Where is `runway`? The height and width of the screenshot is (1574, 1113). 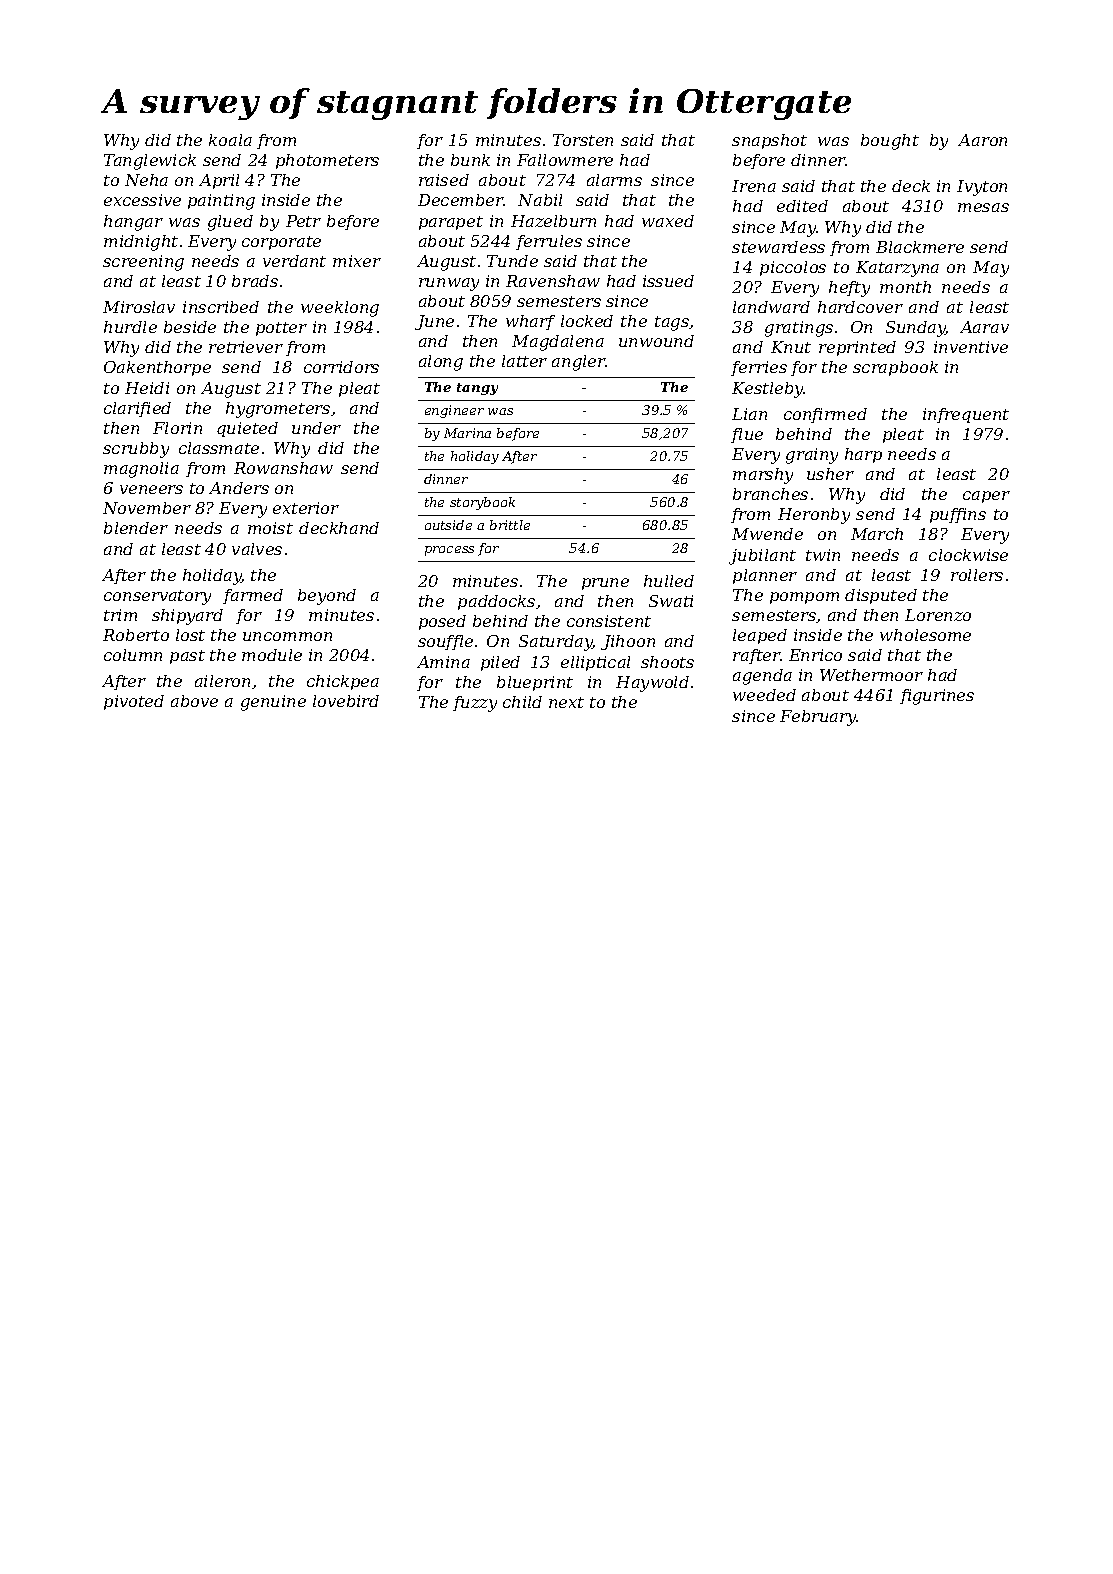
runway is located at coordinates (449, 284).
